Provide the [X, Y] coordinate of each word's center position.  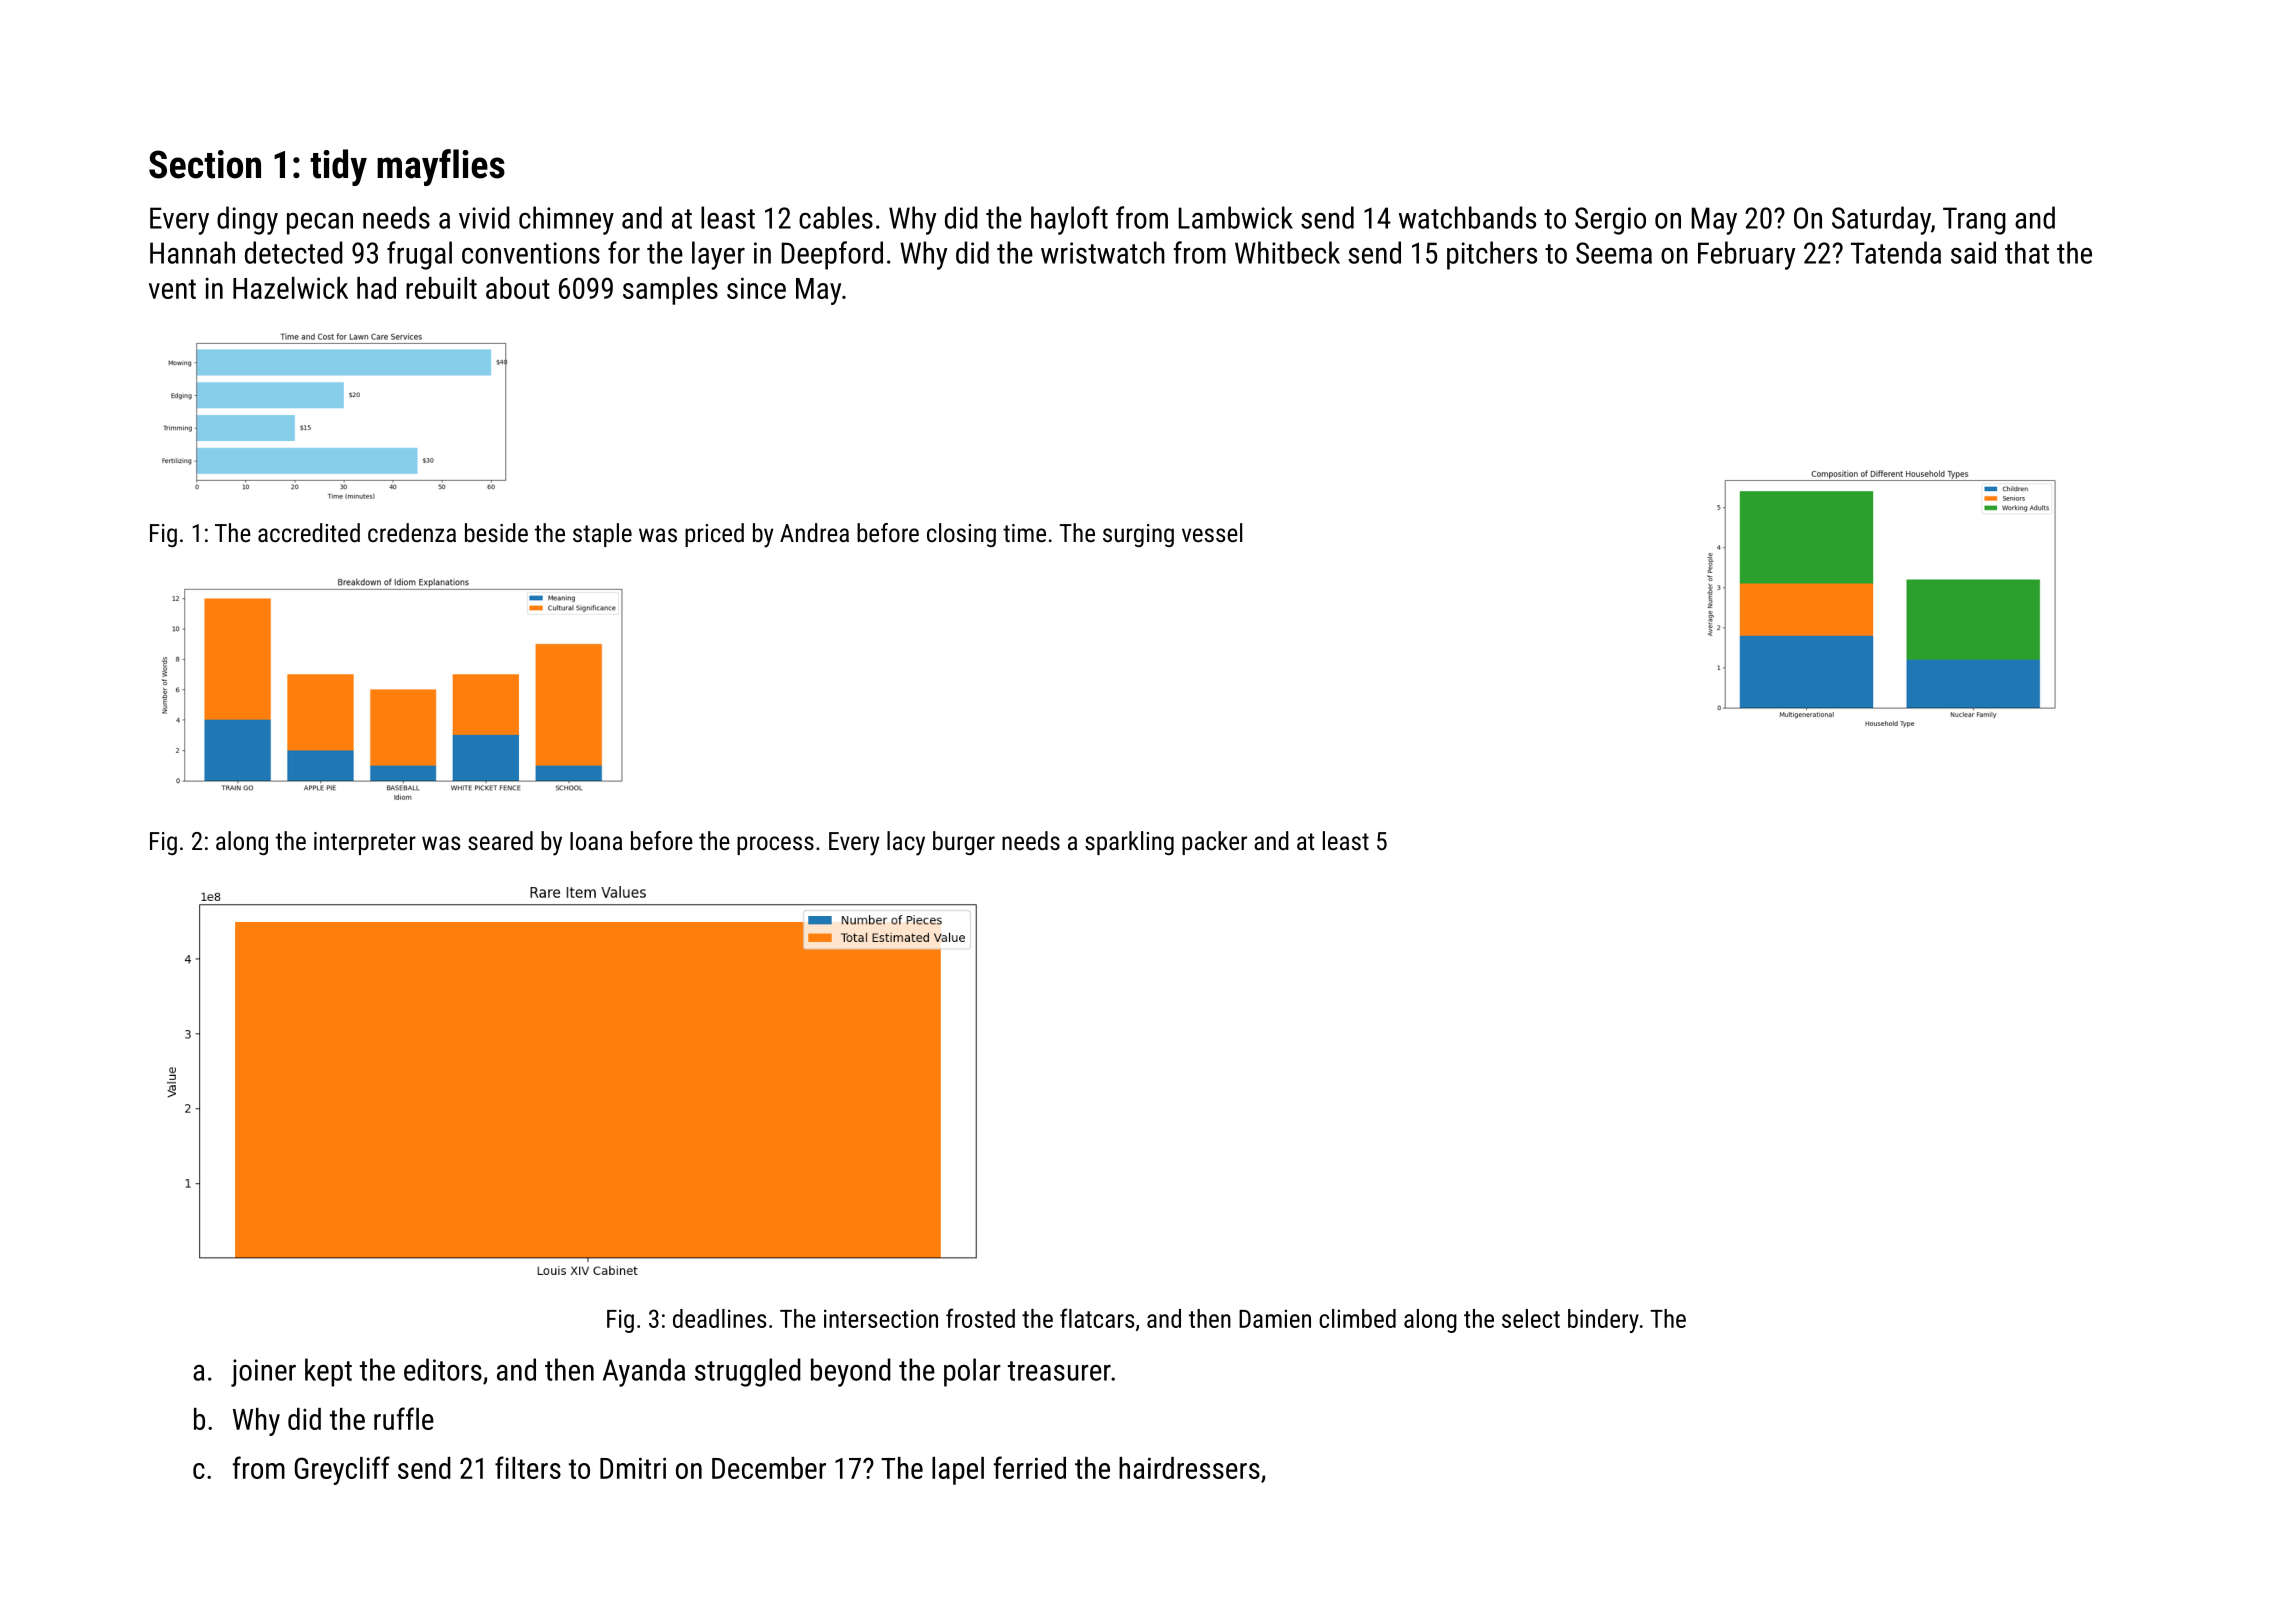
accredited [309, 532]
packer [1214, 843]
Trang [1974, 221]
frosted [980, 1318]
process [775, 845]
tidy [338, 167]
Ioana [596, 841]
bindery [1603, 1321]
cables [836, 217]
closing [961, 535]
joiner [263, 1373]
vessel [1212, 532]
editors [443, 1369]
